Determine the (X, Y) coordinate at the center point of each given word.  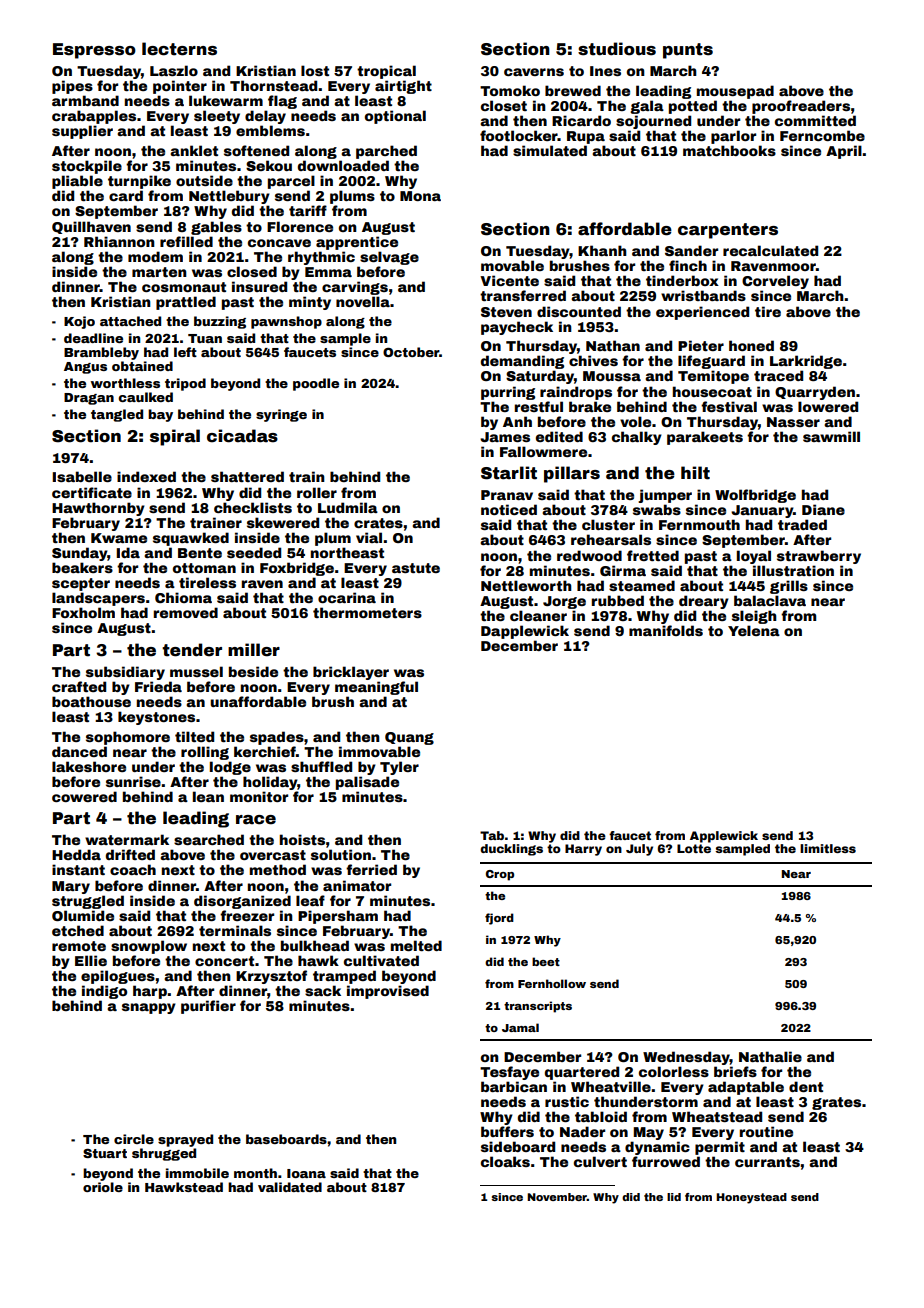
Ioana (306, 1173)
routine (766, 1131)
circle (134, 1139)
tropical (386, 72)
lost (315, 70)
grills (789, 587)
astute (416, 568)
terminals (235, 930)
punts (688, 51)
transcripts (538, 1007)
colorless (674, 1071)
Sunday (80, 554)
